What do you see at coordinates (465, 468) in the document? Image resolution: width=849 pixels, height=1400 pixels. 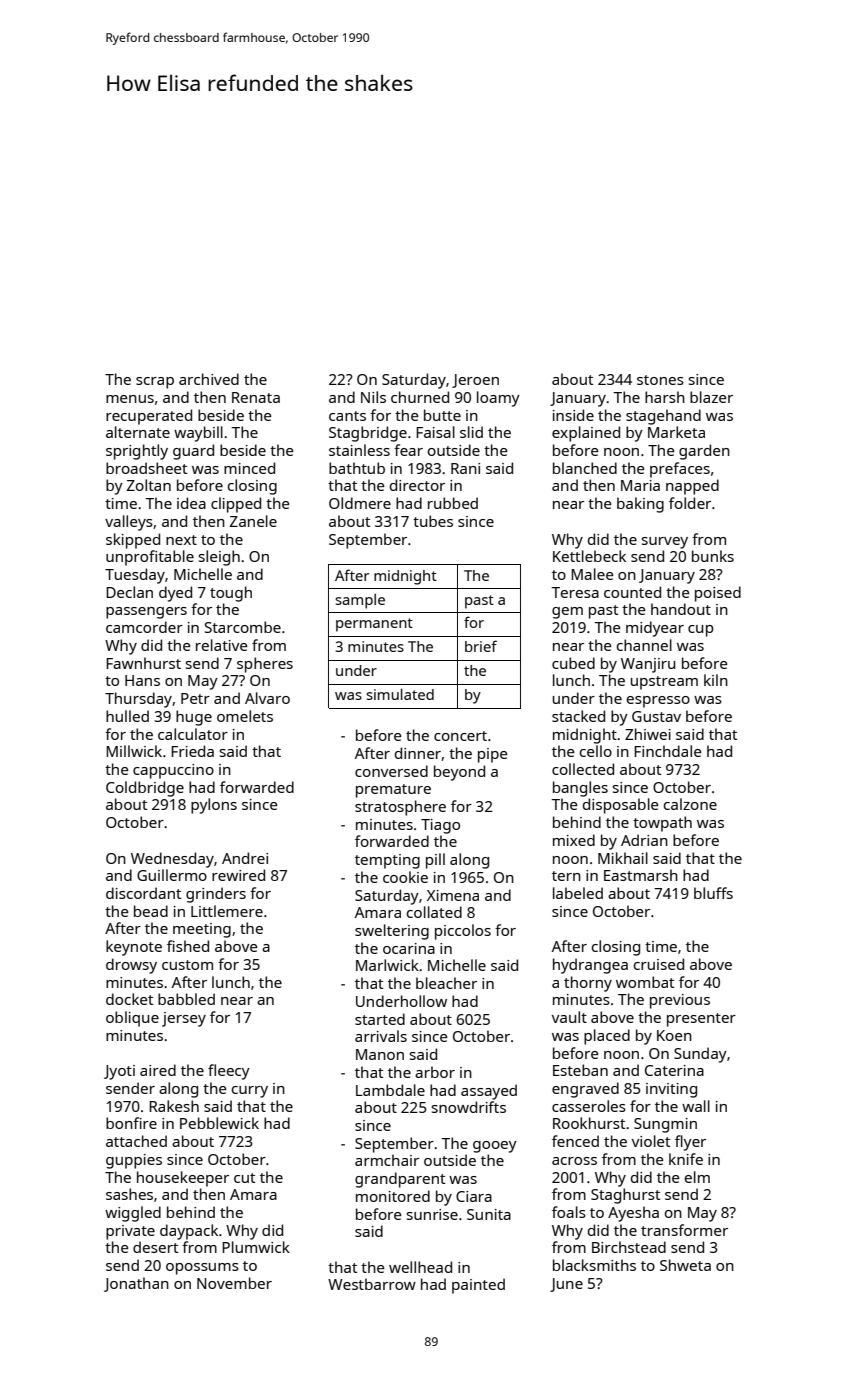 I see `Rani` at bounding box center [465, 468].
